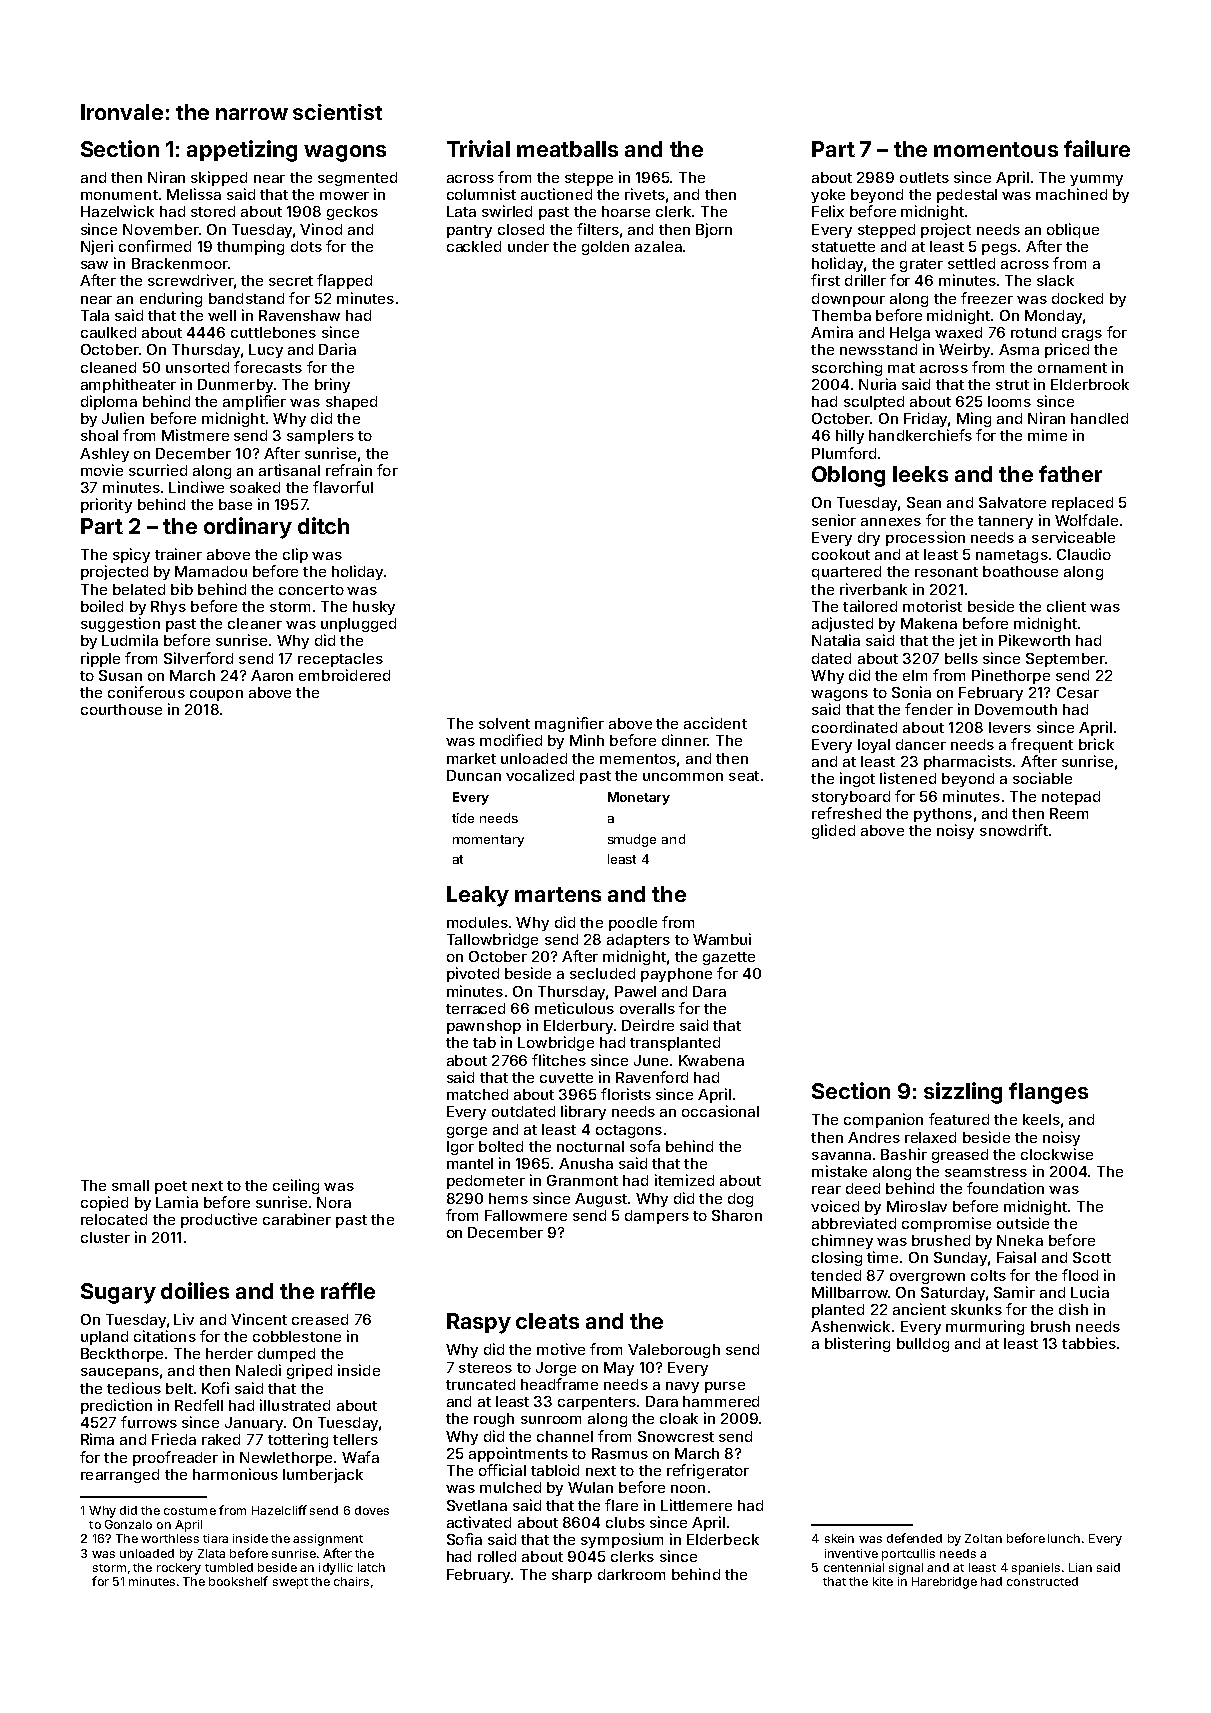 The image size is (1211, 1713). What do you see at coordinates (242, 151) in the screenshot?
I see `appetizing` at bounding box center [242, 151].
